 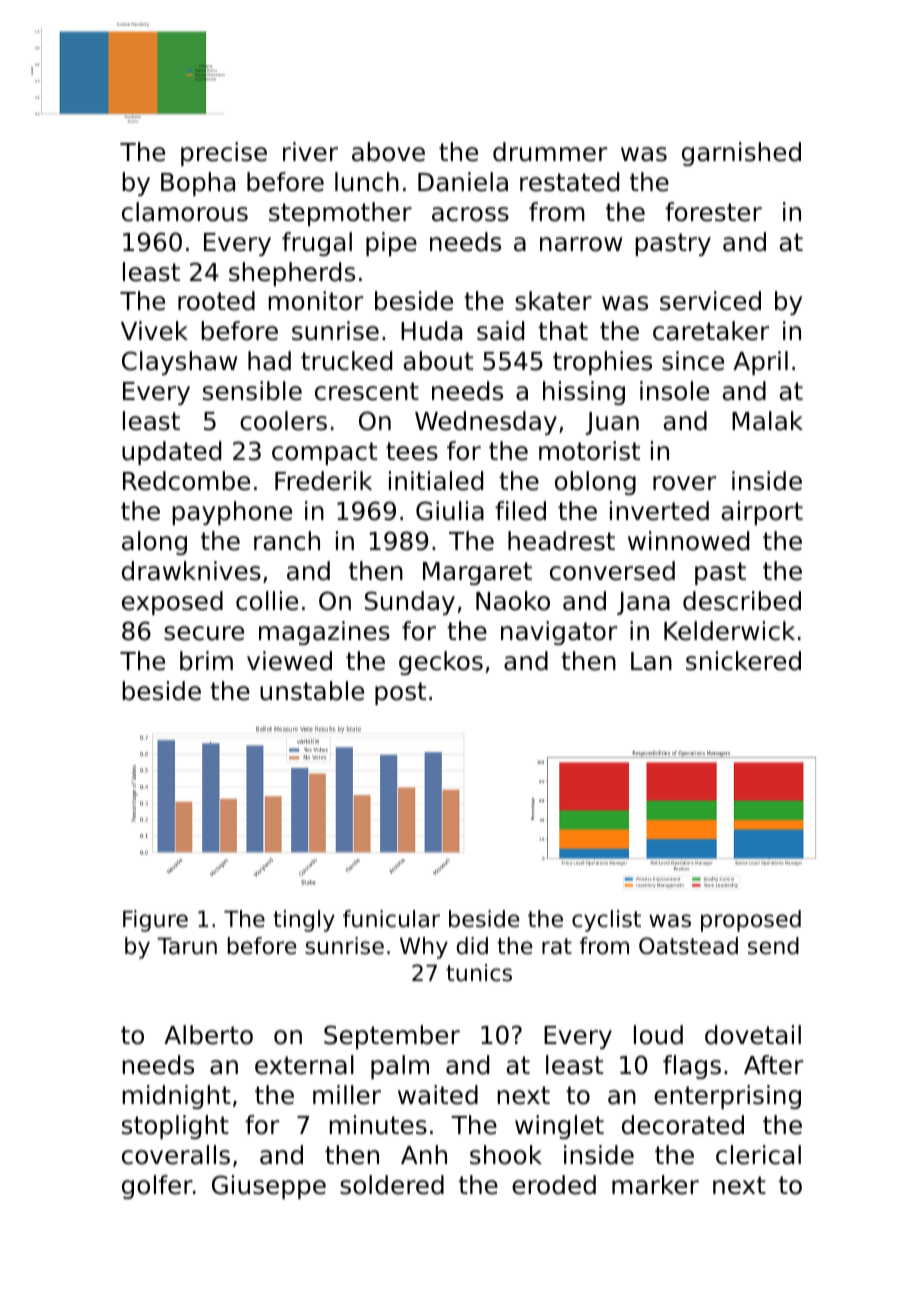 I want to click on brim, so click(x=206, y=661).
